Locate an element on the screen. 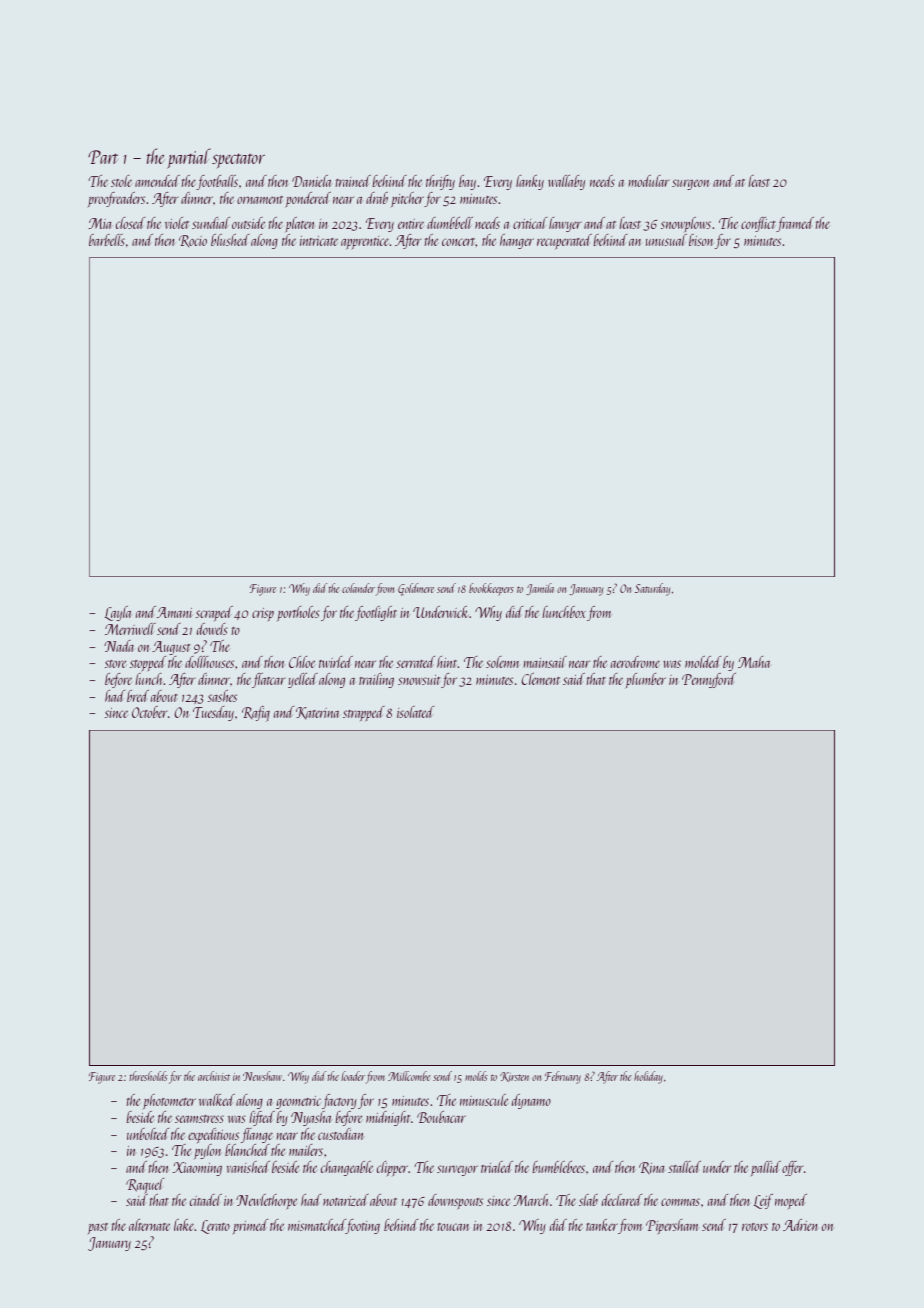 This screenshot has height=1308, width=924. pallid is located at coordinates (765, 1169).
